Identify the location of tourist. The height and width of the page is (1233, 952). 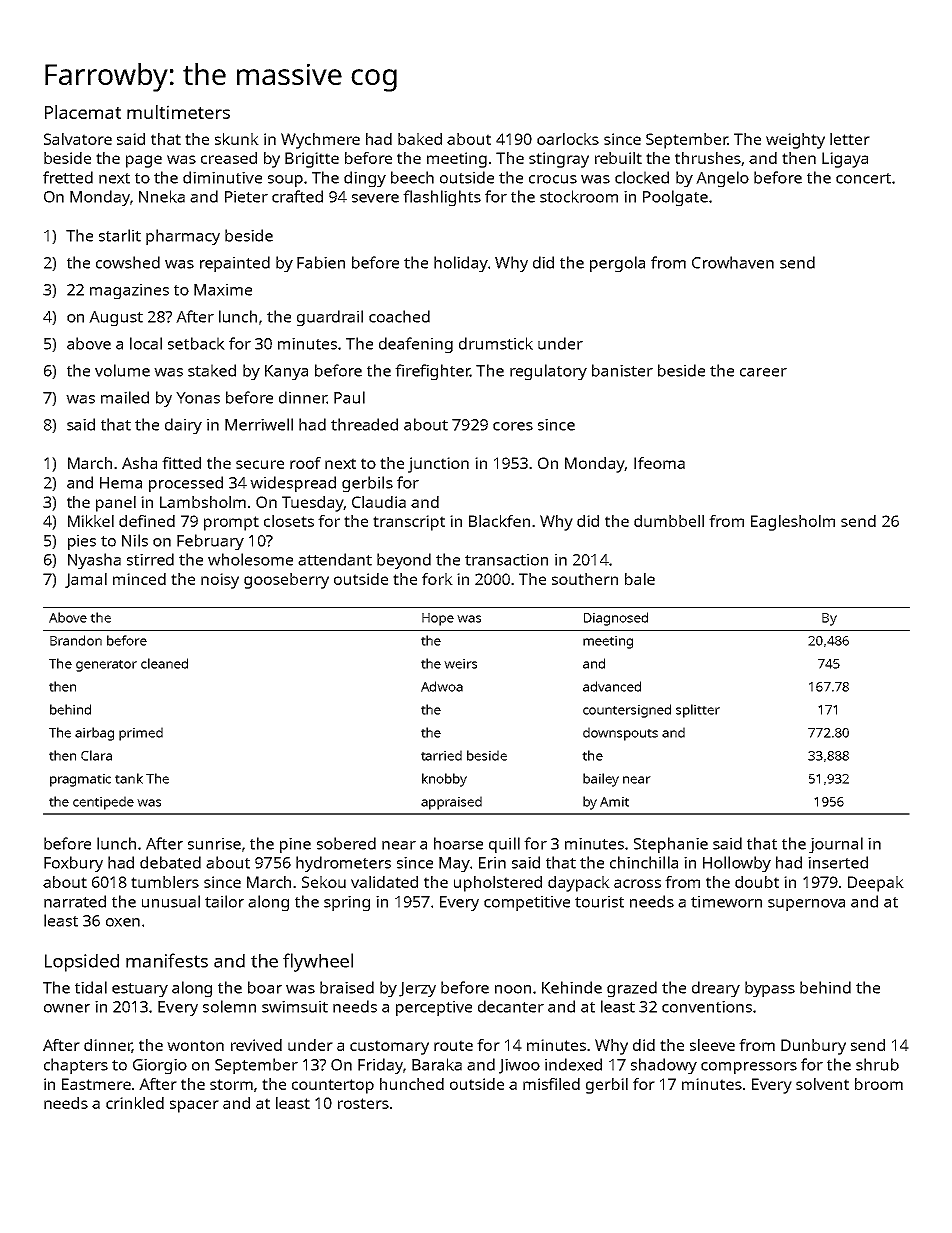
(599, 902).
